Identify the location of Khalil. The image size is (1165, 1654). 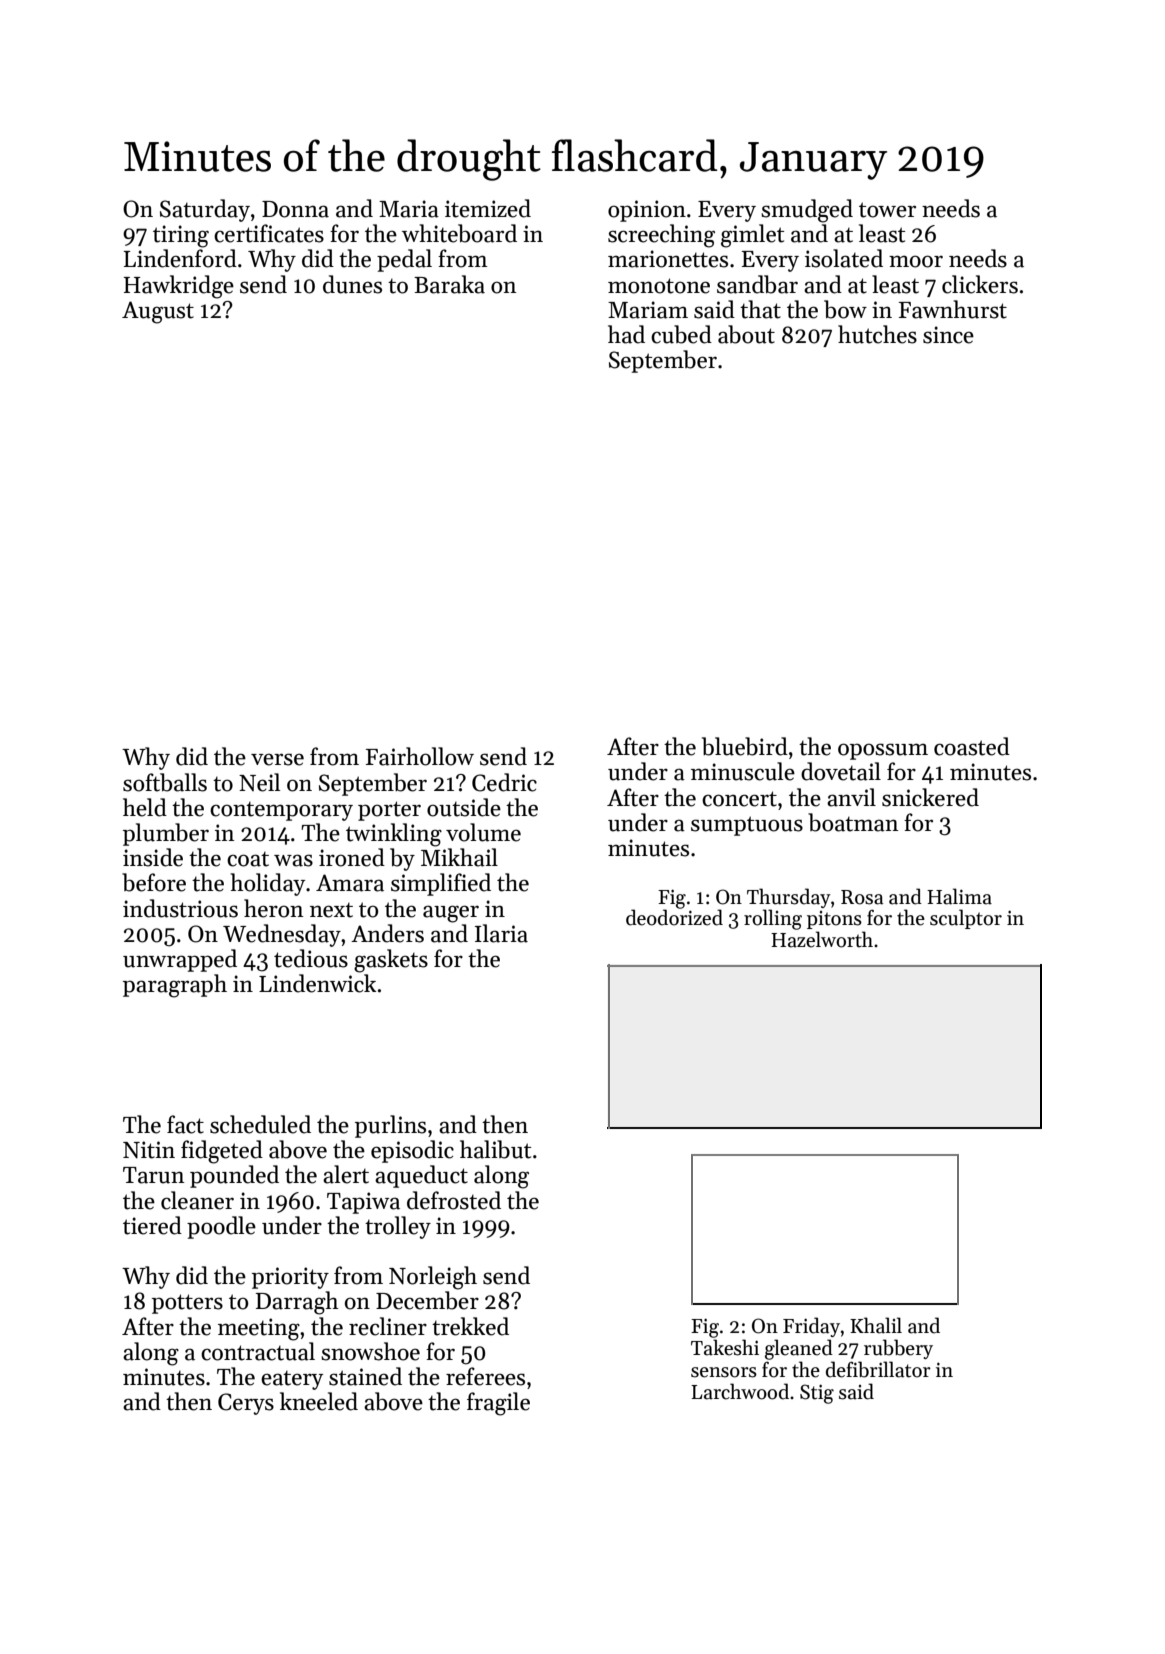
(876, 1325).
